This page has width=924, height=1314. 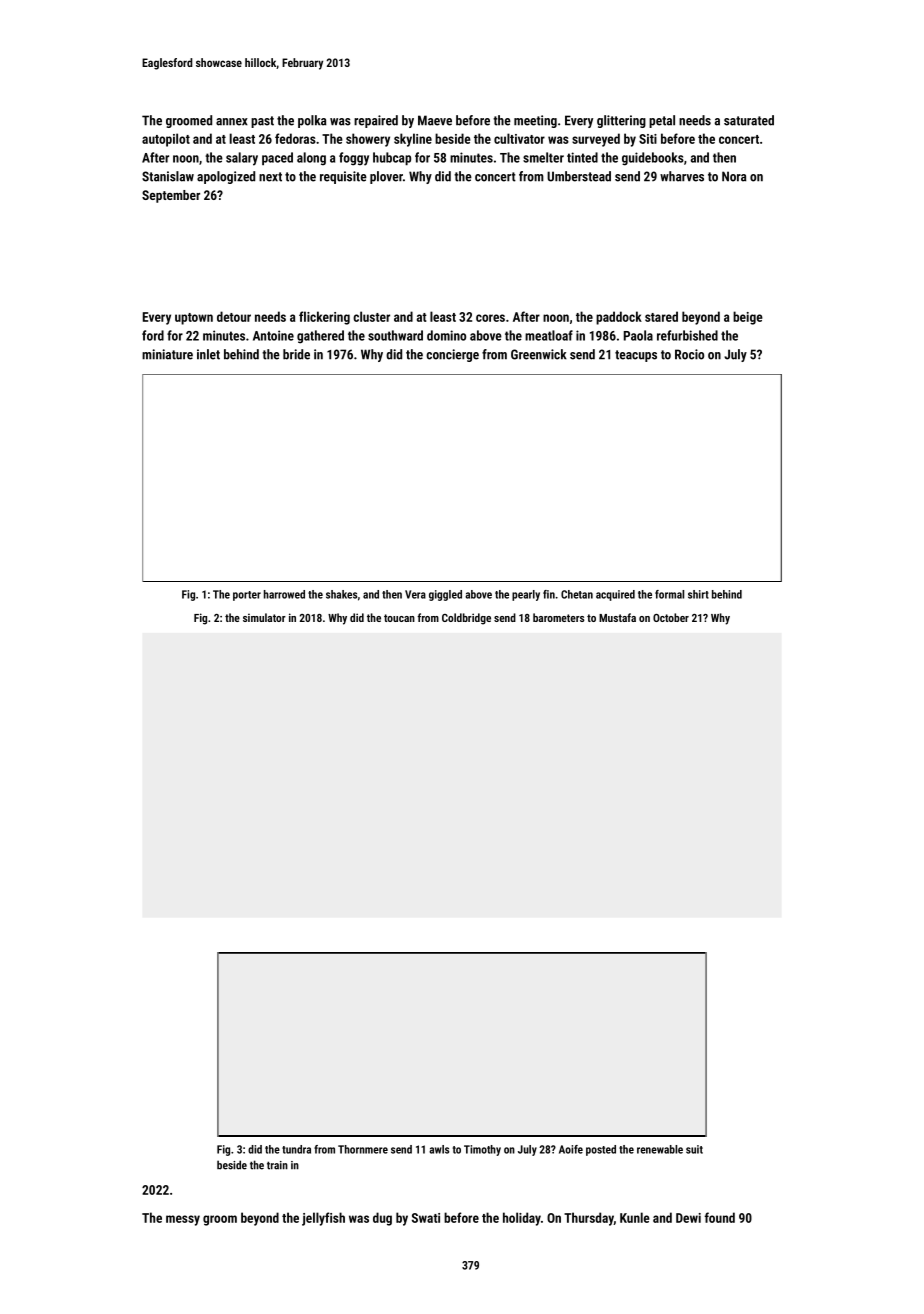 What do you see at coordinates (247, 596) in the page?
I see `porter` at bounding box center [247, 596].
